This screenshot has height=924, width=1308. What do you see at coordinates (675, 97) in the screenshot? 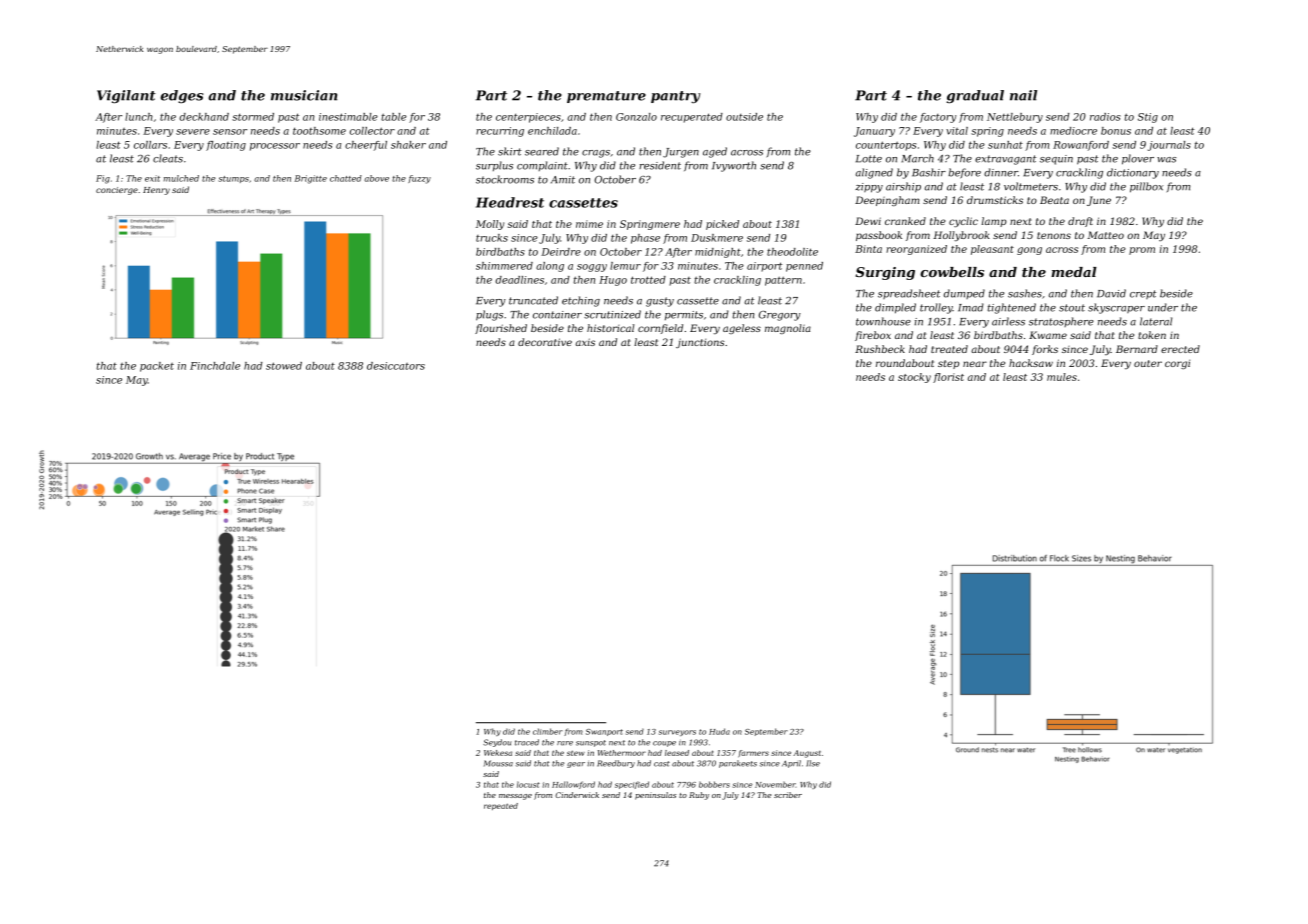
I see `pantry` at bounding box center [675, 97].
